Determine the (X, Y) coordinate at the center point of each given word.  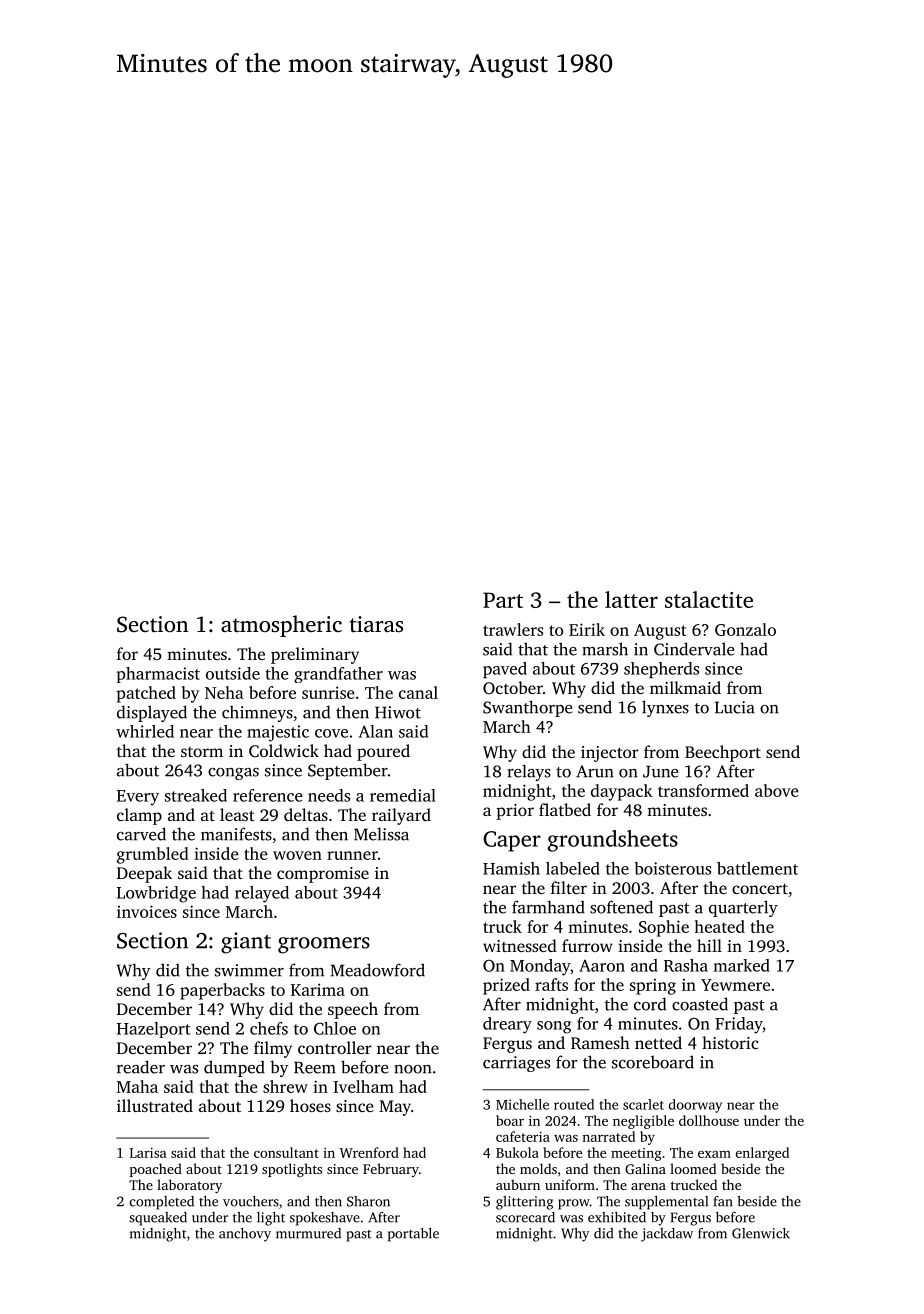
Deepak (144, 874)
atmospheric (281, 626)
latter (631, 599)
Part (503, 600)
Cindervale (694, 649)
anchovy (245, 1235)
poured (383, 752)
